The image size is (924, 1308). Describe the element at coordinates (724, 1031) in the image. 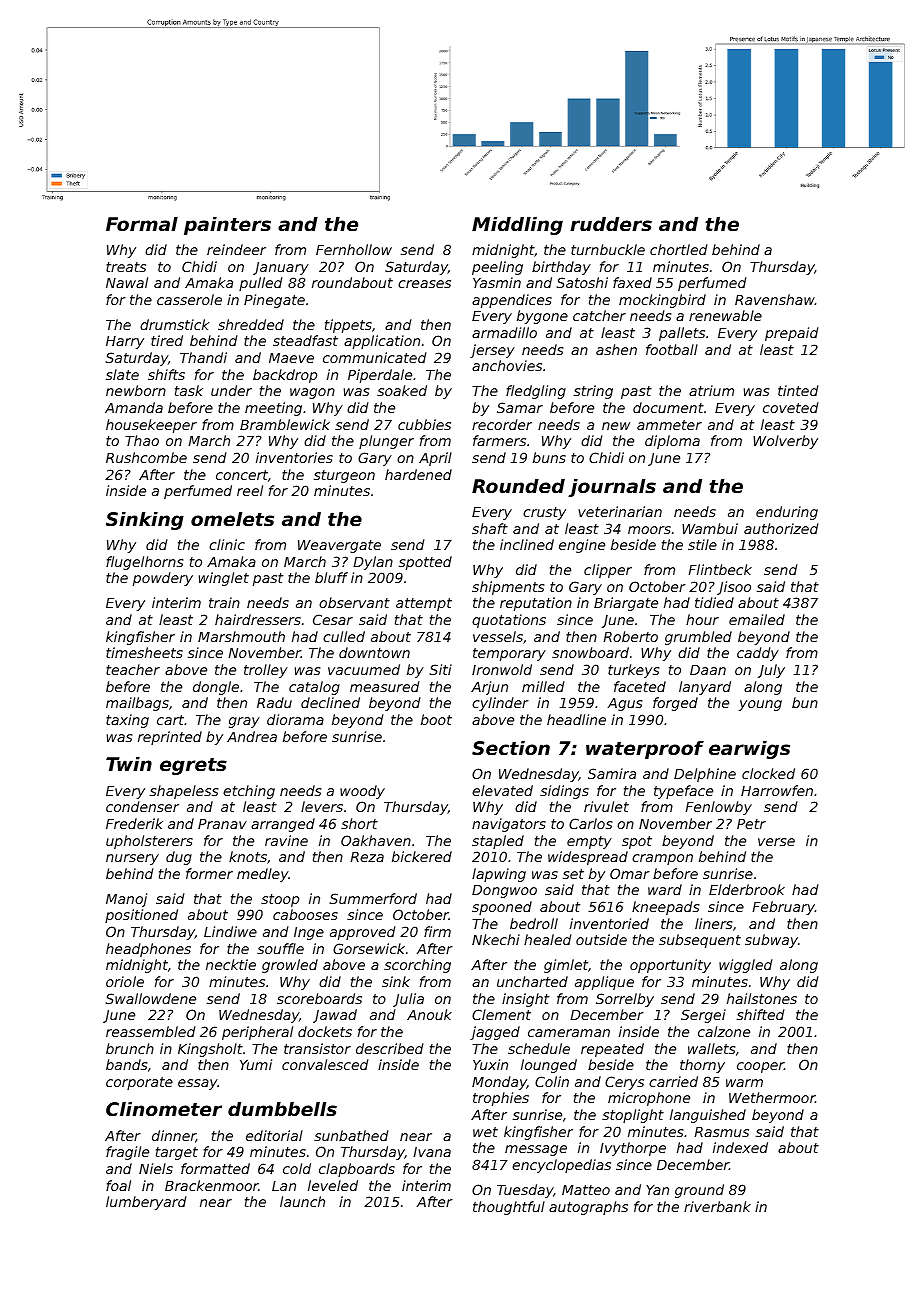

I see `calzone` at that location.
